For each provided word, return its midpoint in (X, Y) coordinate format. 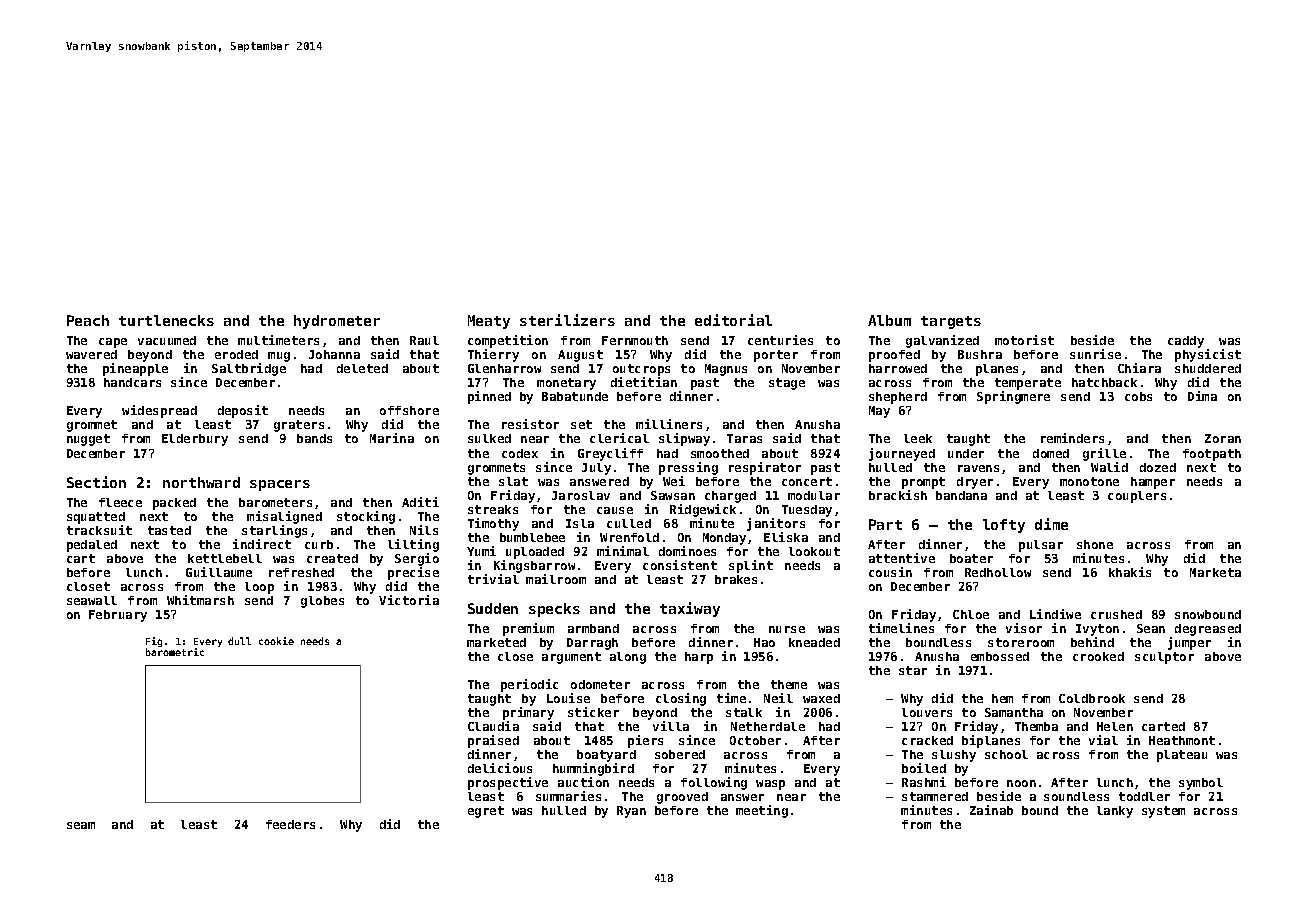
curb (319, 544)
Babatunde (575, 396)
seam (81, 825)
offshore (409, 410)
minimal (623, 551)
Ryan (631, 812)
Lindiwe (1055, 614)
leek (918, 438)
